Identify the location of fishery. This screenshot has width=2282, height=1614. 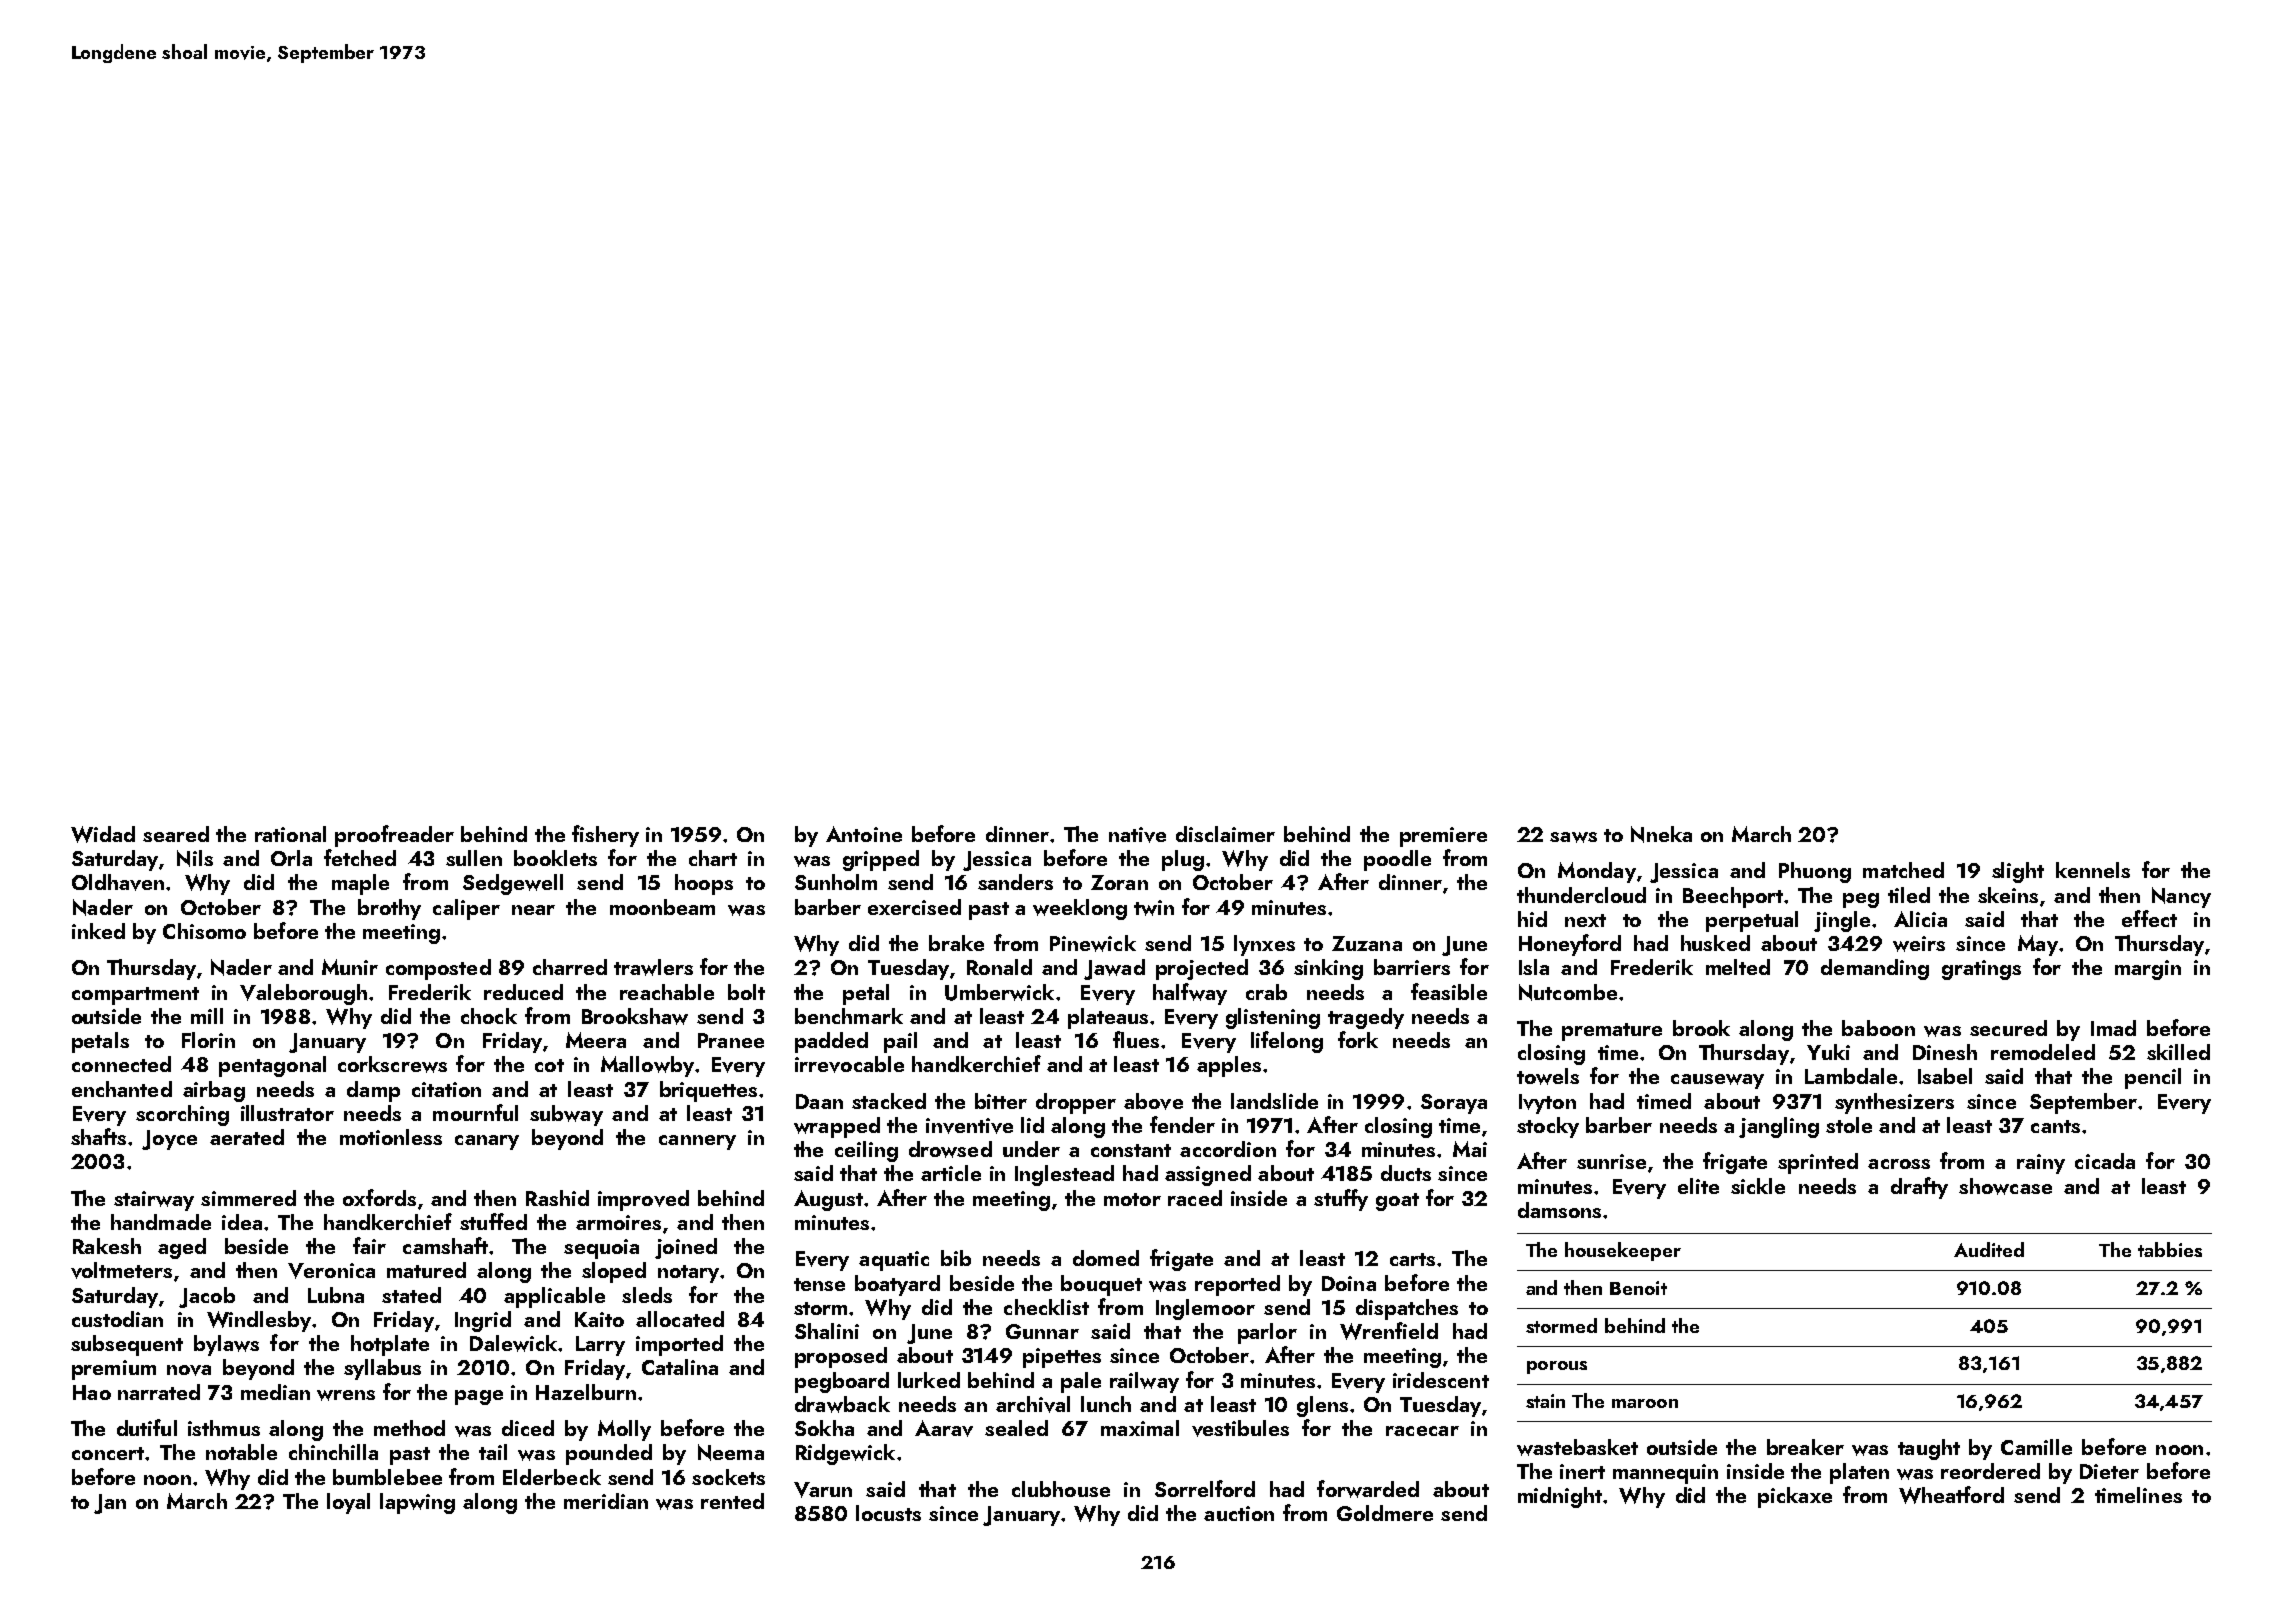
(605, 836).
